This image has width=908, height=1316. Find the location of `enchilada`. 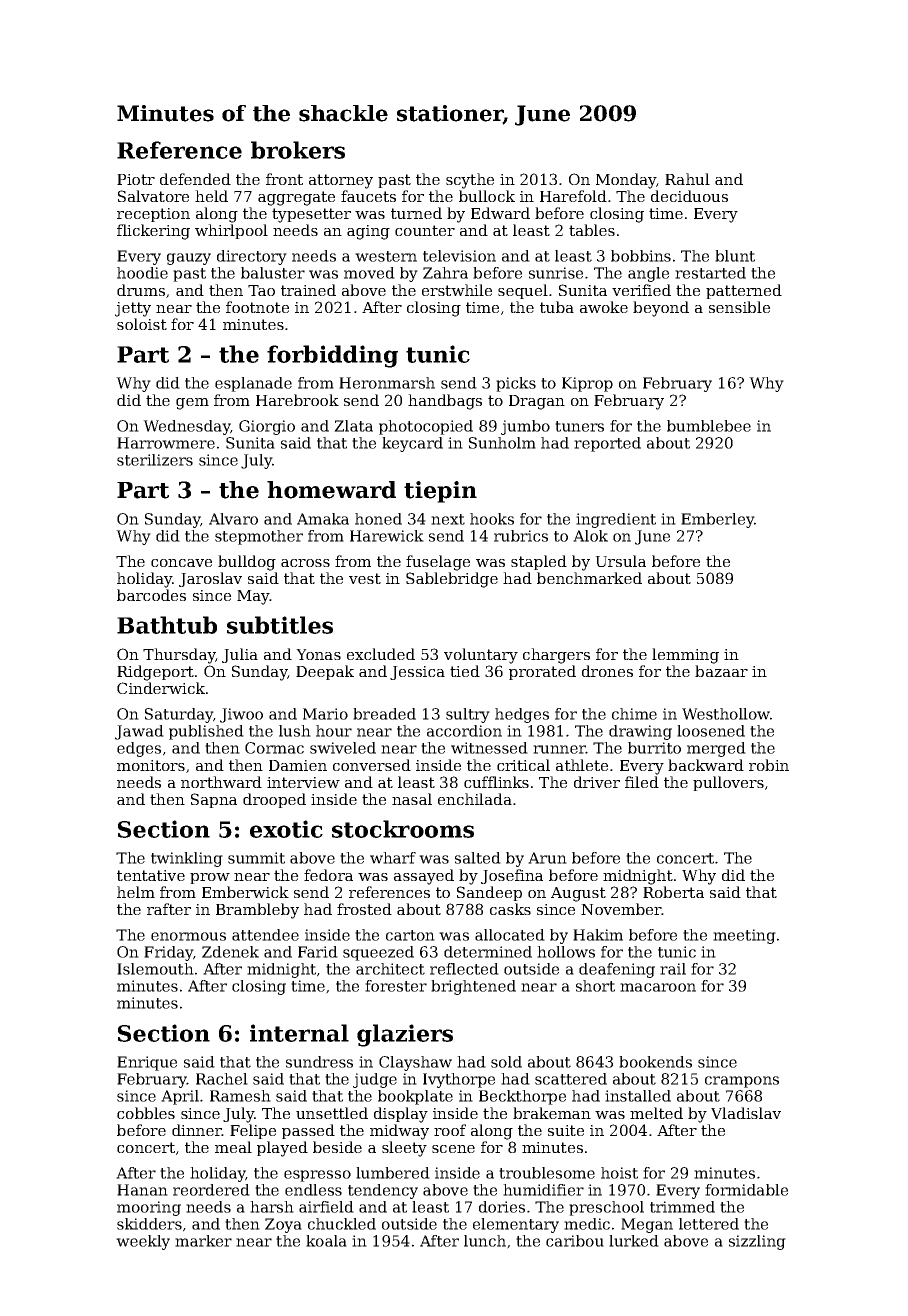

enchilada is located at coordinates (475, 799).
